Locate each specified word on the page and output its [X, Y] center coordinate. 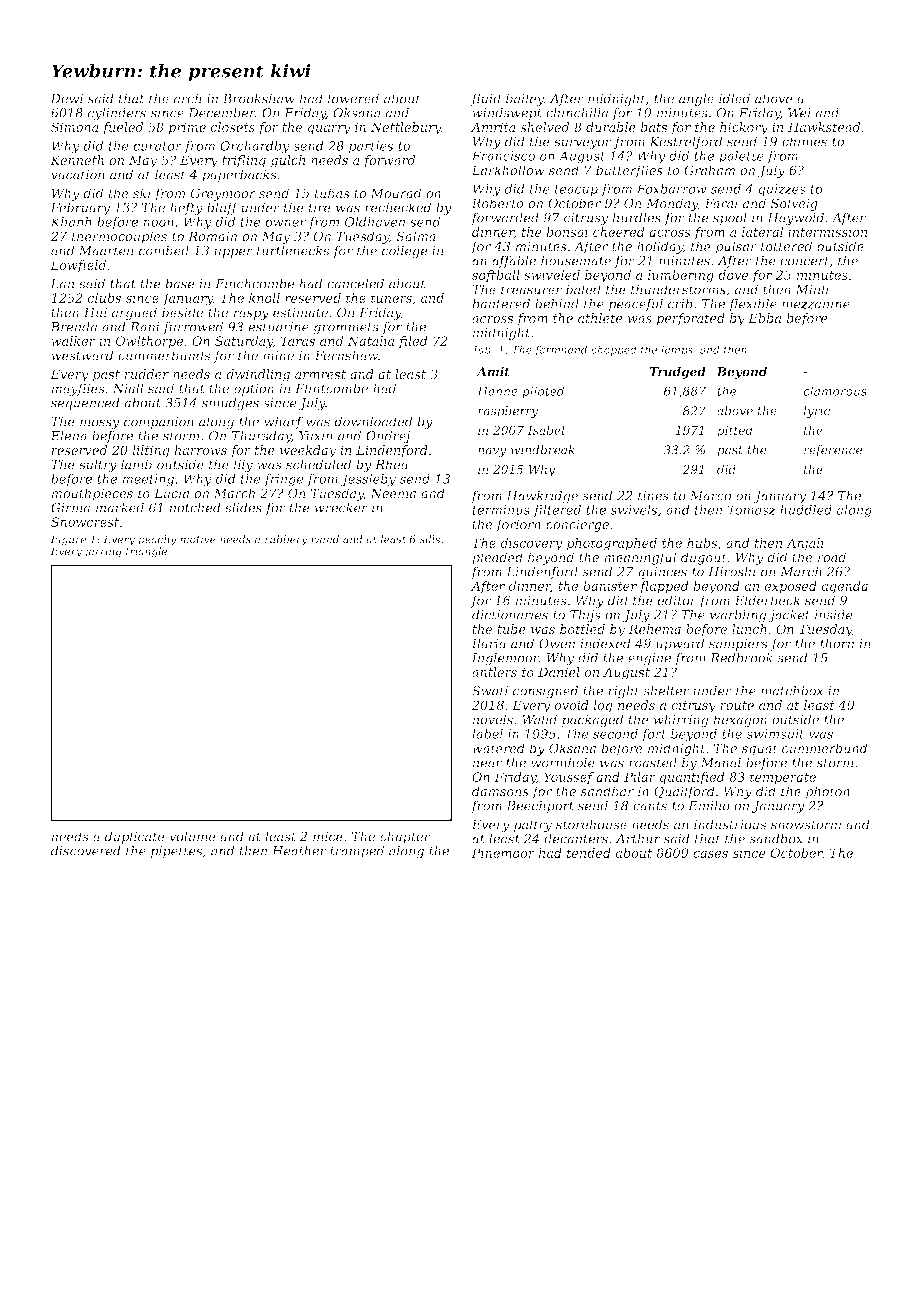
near [487, 764]
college [405, 251]
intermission [828, 232]
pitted [735, 431]
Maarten [106, 251]
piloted [543, 392]
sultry [98, 465]
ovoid [571, 705]
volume [192, 836]
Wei [799, 113]
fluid [486, 99]
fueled [123, 128]
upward [680, 644]
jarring [102, 552]
